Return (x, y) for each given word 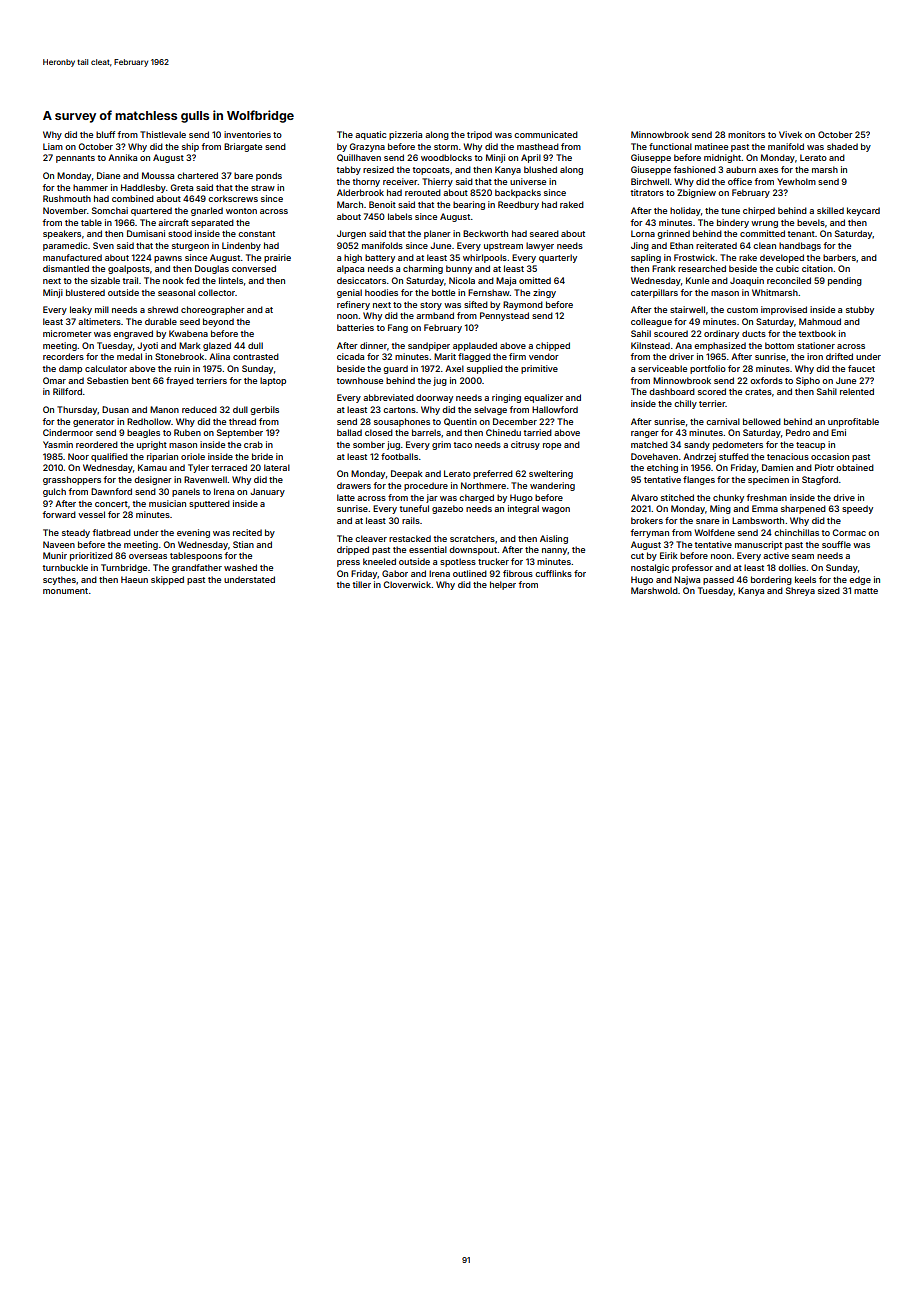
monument (65, 591)
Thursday (77, 410)
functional (670, 146)
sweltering (551, 474)
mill (102, 309)
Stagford (820, 480)
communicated (546, 134)
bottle (443, 292)
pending (845, 281)
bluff (105, 134)
